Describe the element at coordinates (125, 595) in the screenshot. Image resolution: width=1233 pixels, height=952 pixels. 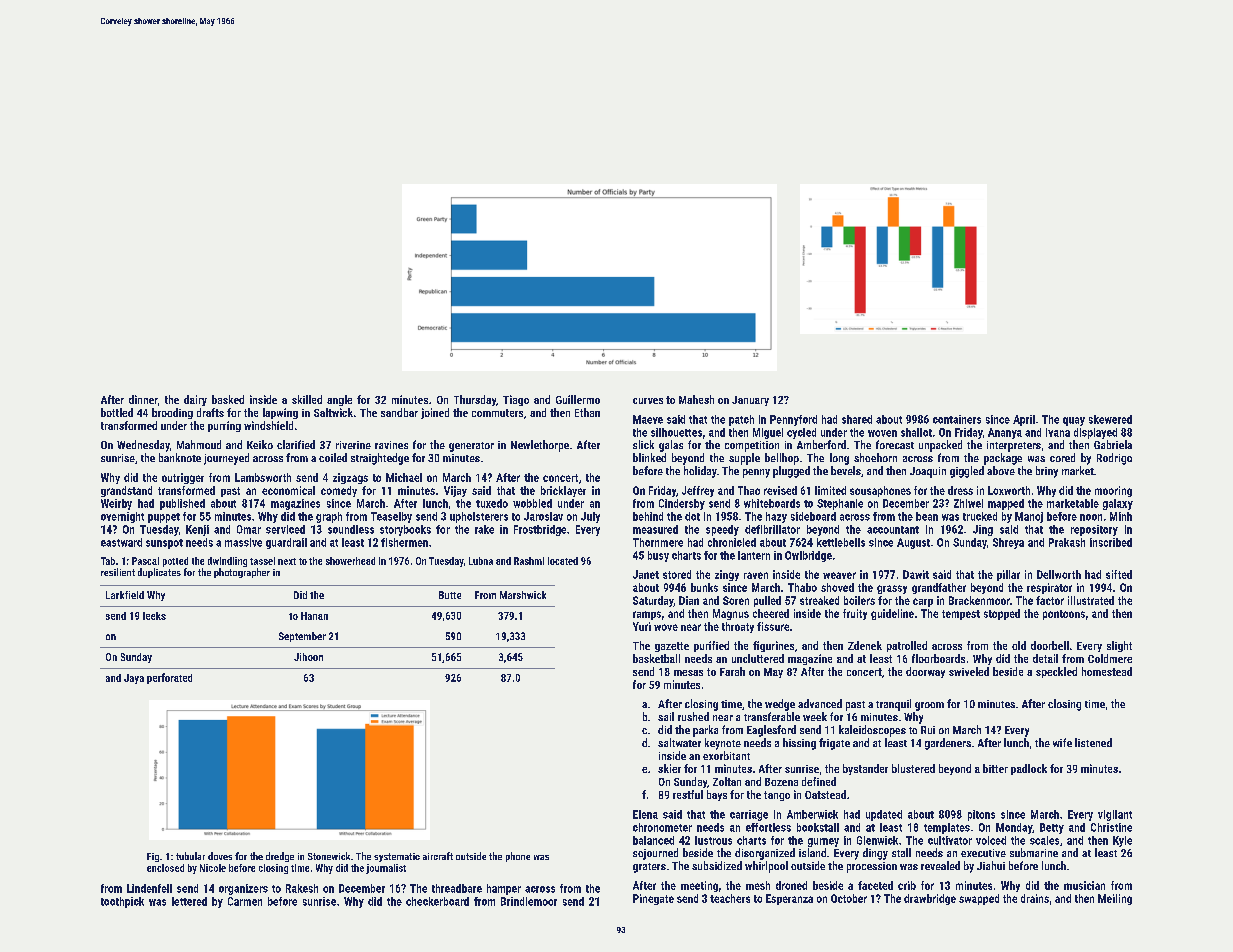
I see `Larkfield` at that location.
